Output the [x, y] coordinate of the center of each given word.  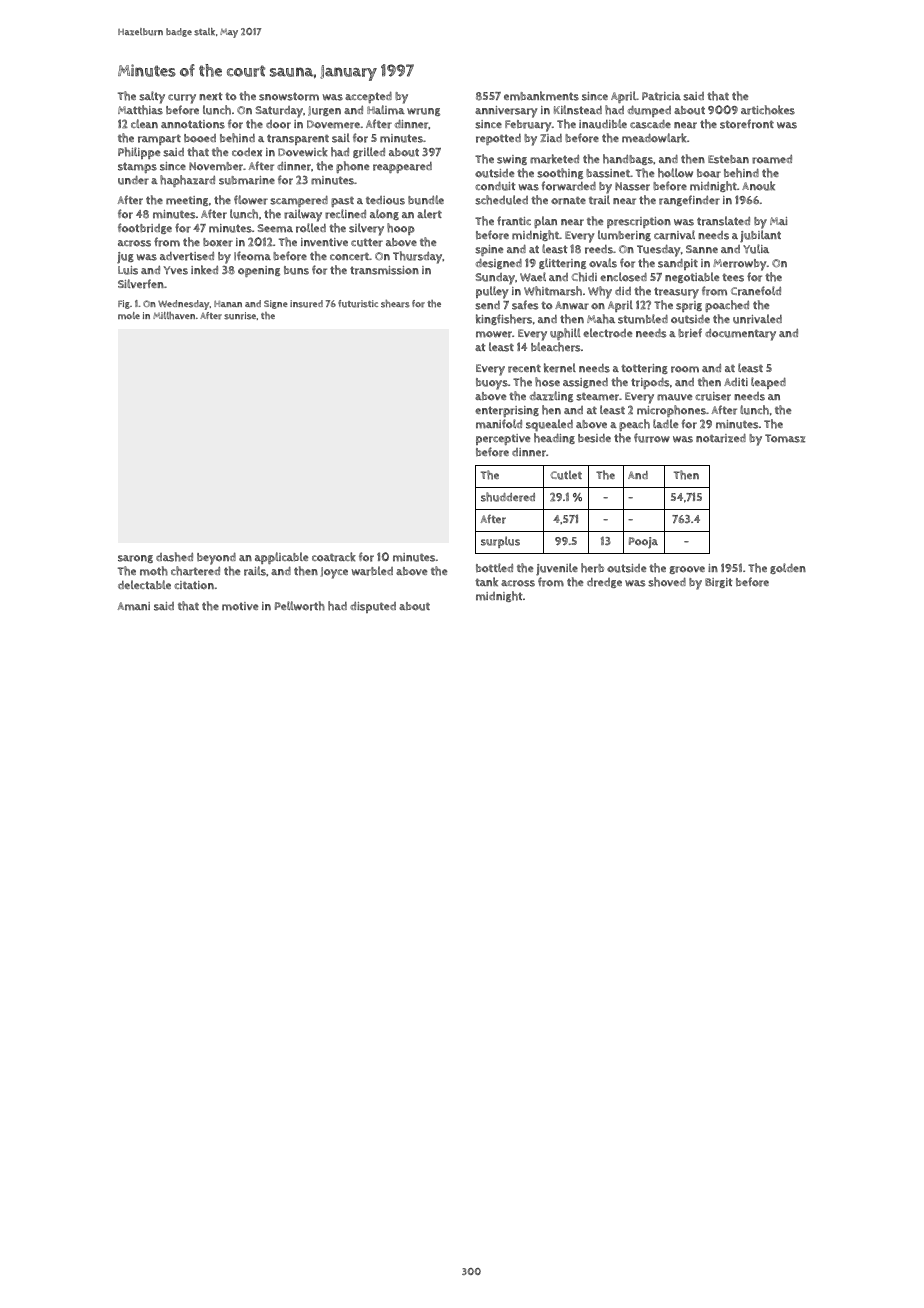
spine [489, 250]
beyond [216, 558]
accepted [368, 97]
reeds [599, 249]
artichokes [768, 110]
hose [547, 382]
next [211, 96]
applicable [282, 558]
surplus [500, 542]
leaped [768, 383]
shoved [667, 582]
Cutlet [566, 475]
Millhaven [174, 316]
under [133, 180]
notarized [721, 438]
